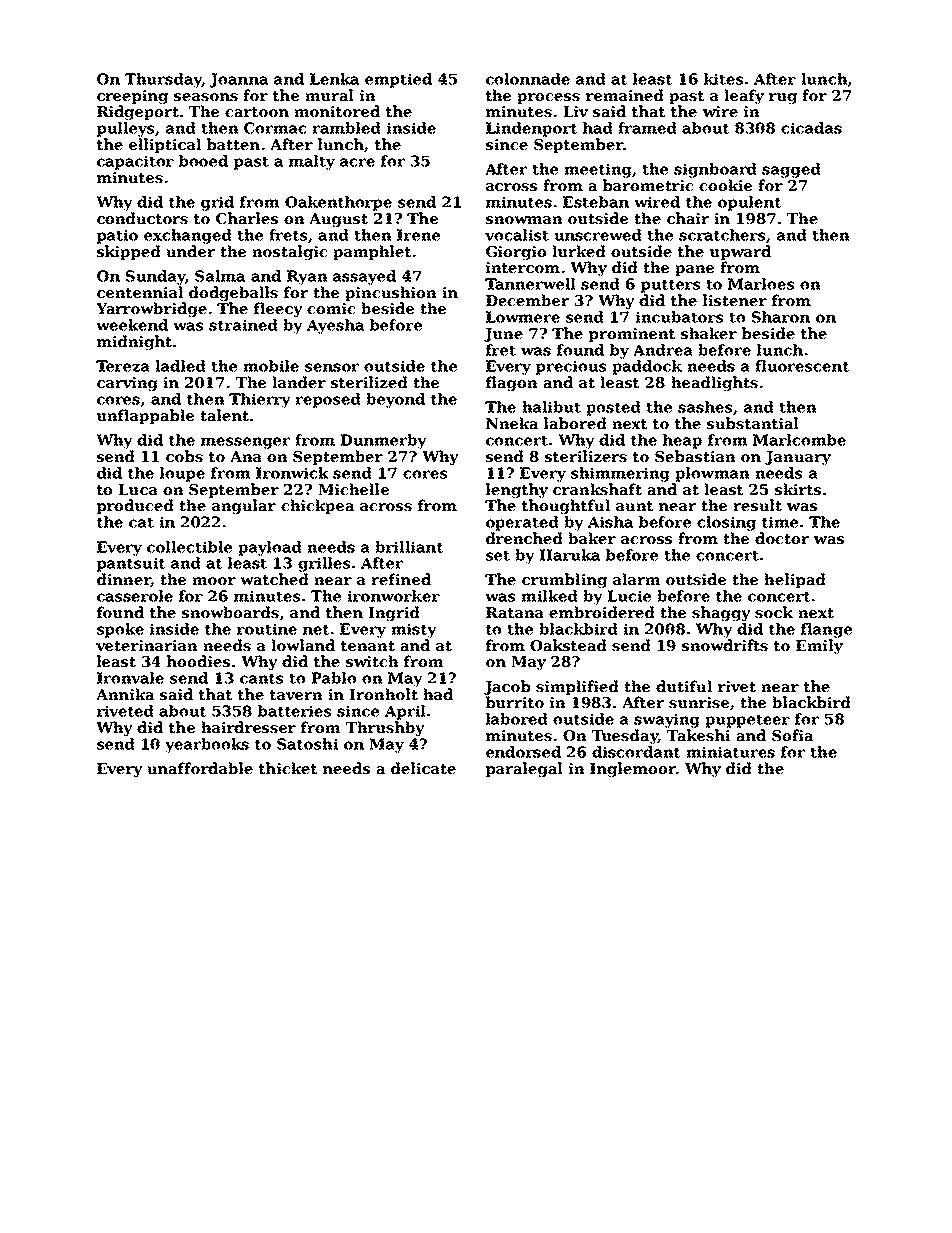 The height and width of the page is (1233, 952). Describe the element at coordinates (528, 79) in the page. I see `colonnade` at that location.
